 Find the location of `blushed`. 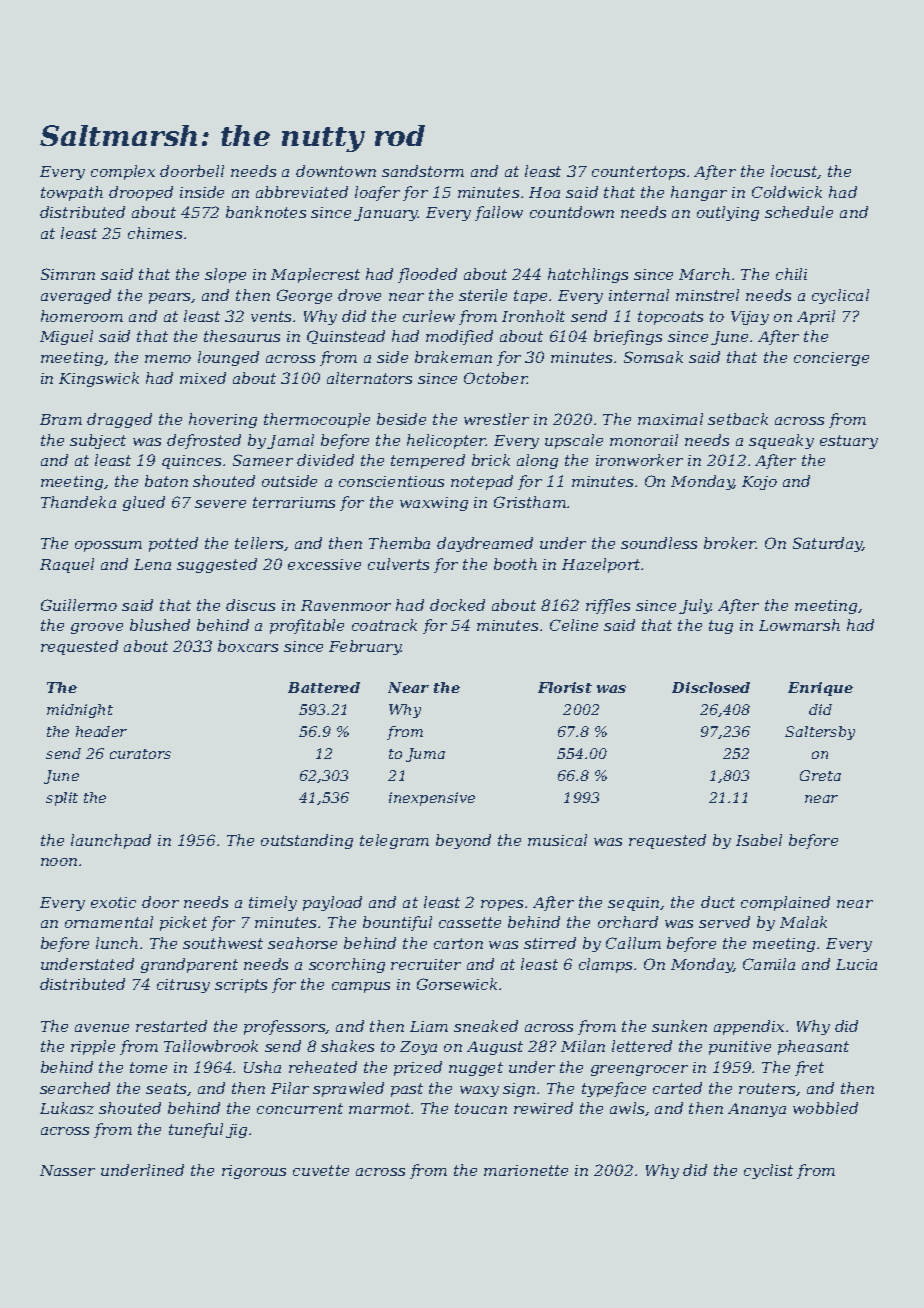

blushed is located at coordinates (160, 625).
